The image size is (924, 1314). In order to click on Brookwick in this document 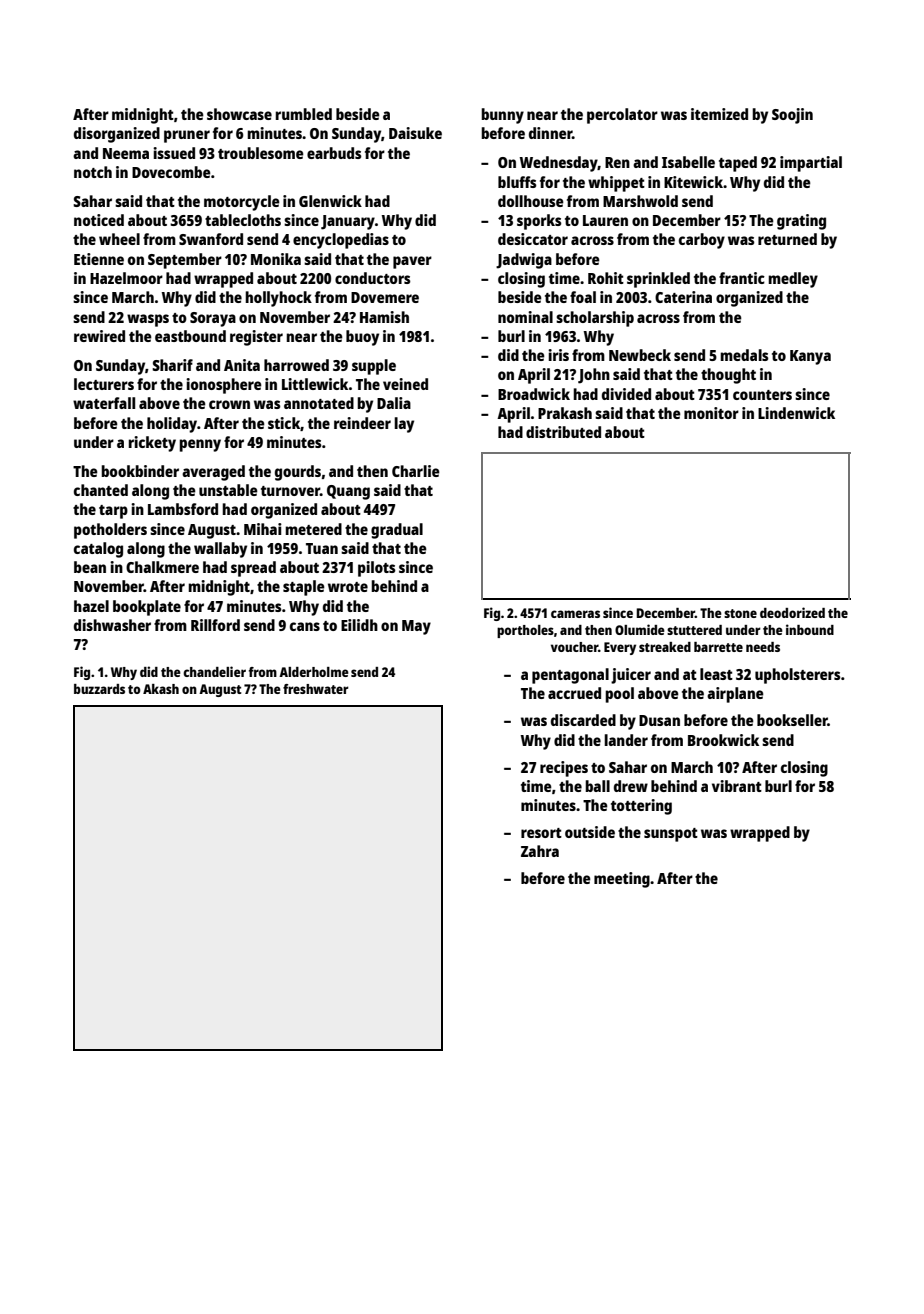, I will do `click(723, 740)`.
